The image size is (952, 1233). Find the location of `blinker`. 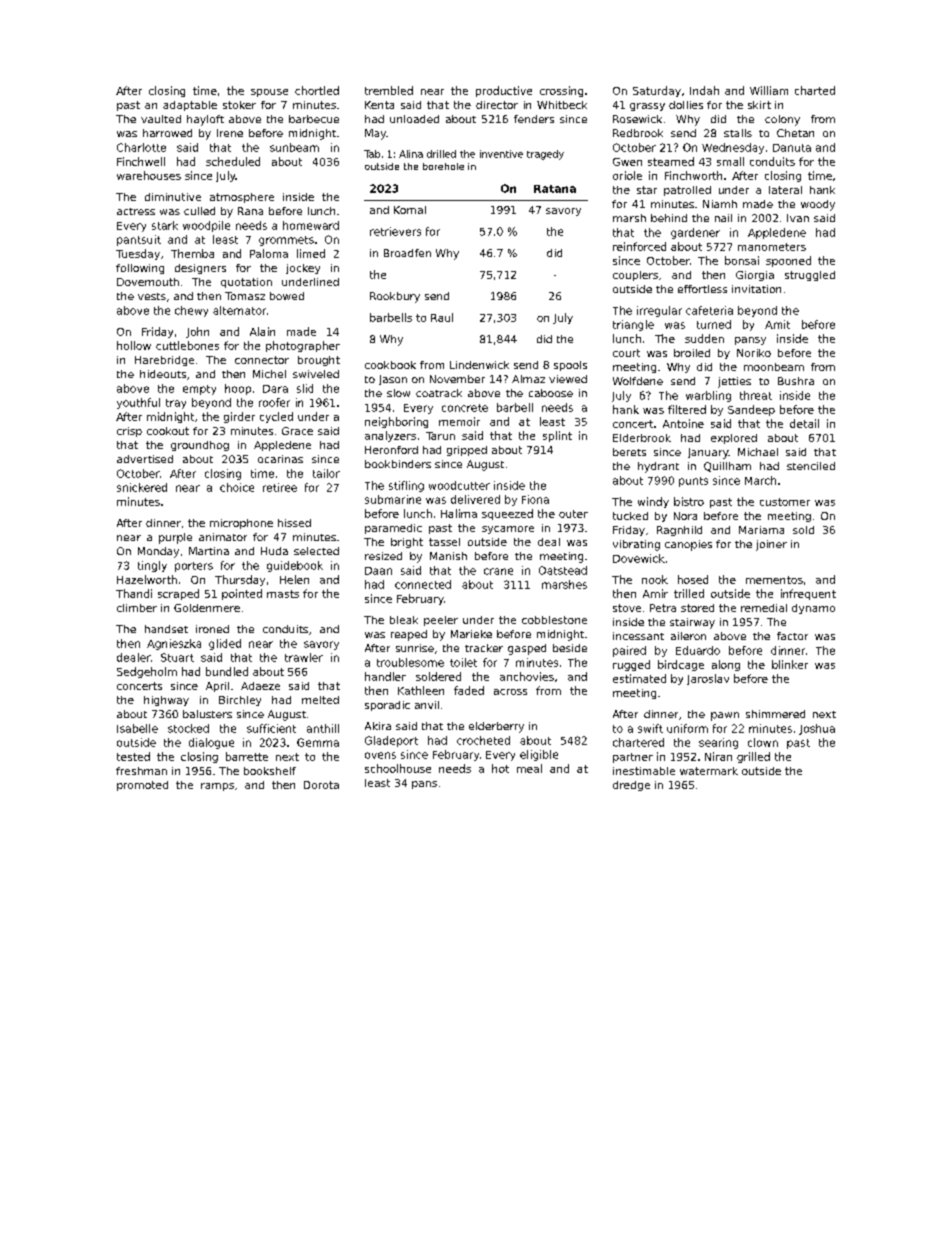

blinker is located at coordinates (790, 664).
